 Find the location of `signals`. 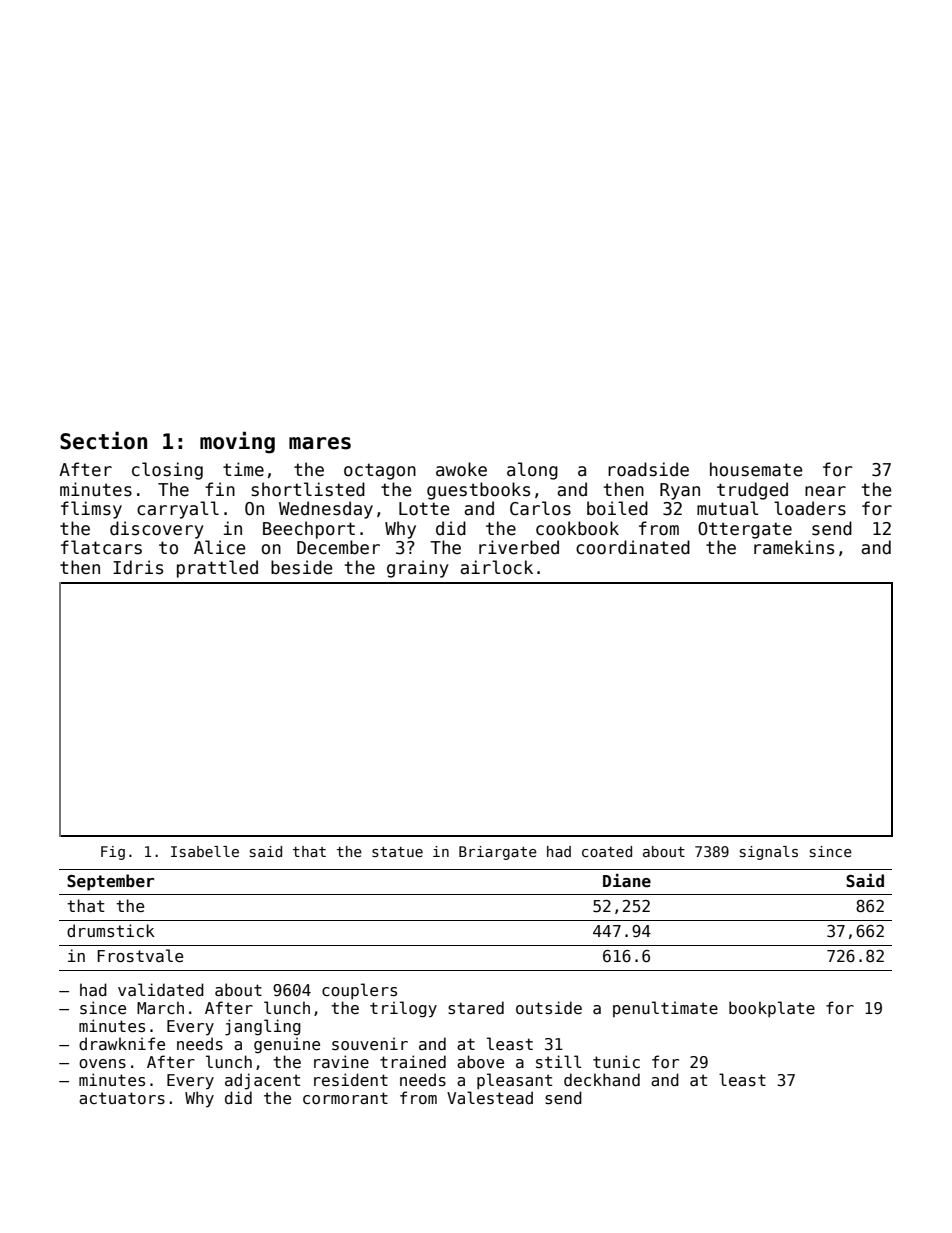

signals is located at coordinates (769, 853).
